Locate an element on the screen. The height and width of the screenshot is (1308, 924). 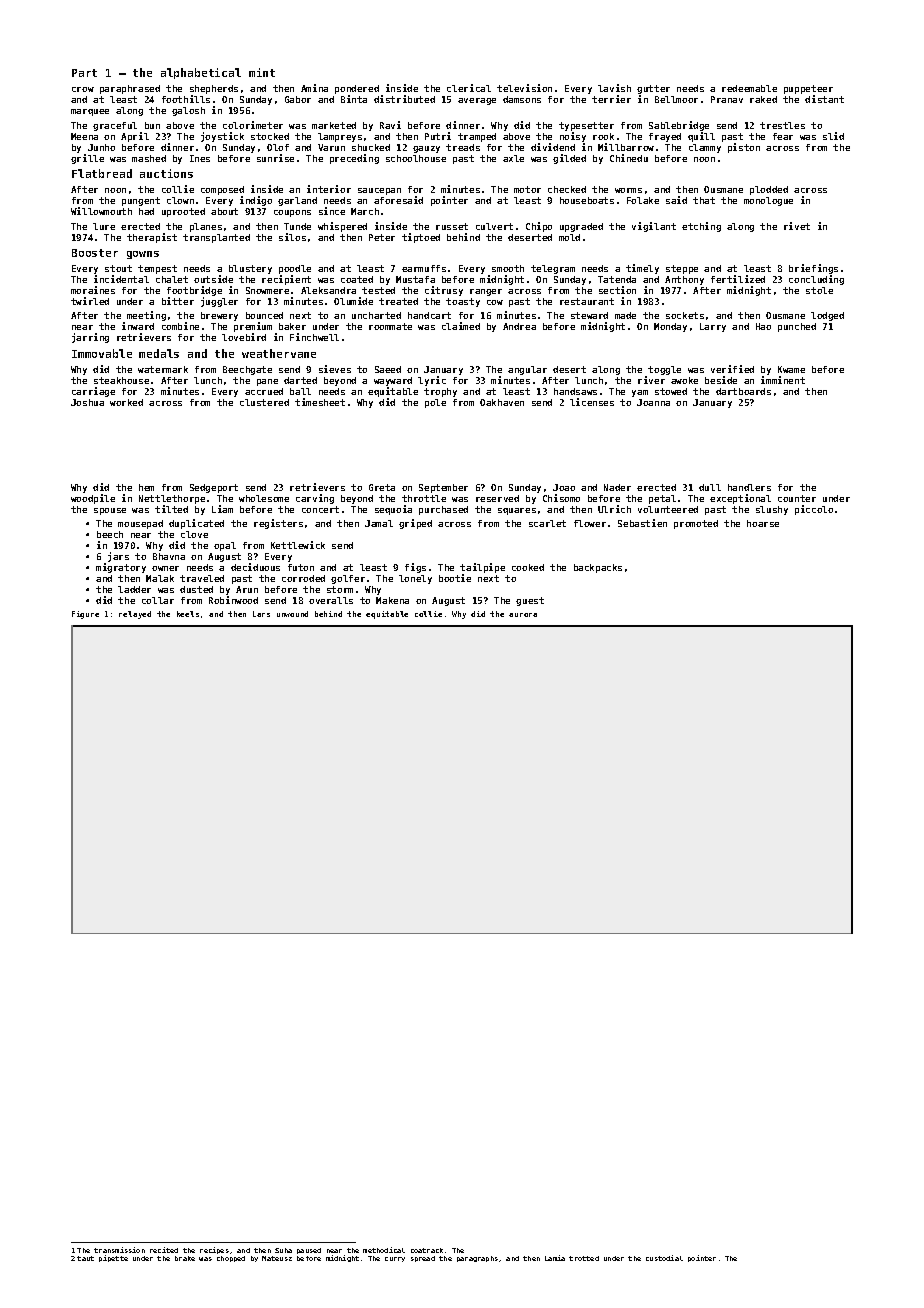
Joanna is located at coordinates (653, 402).
